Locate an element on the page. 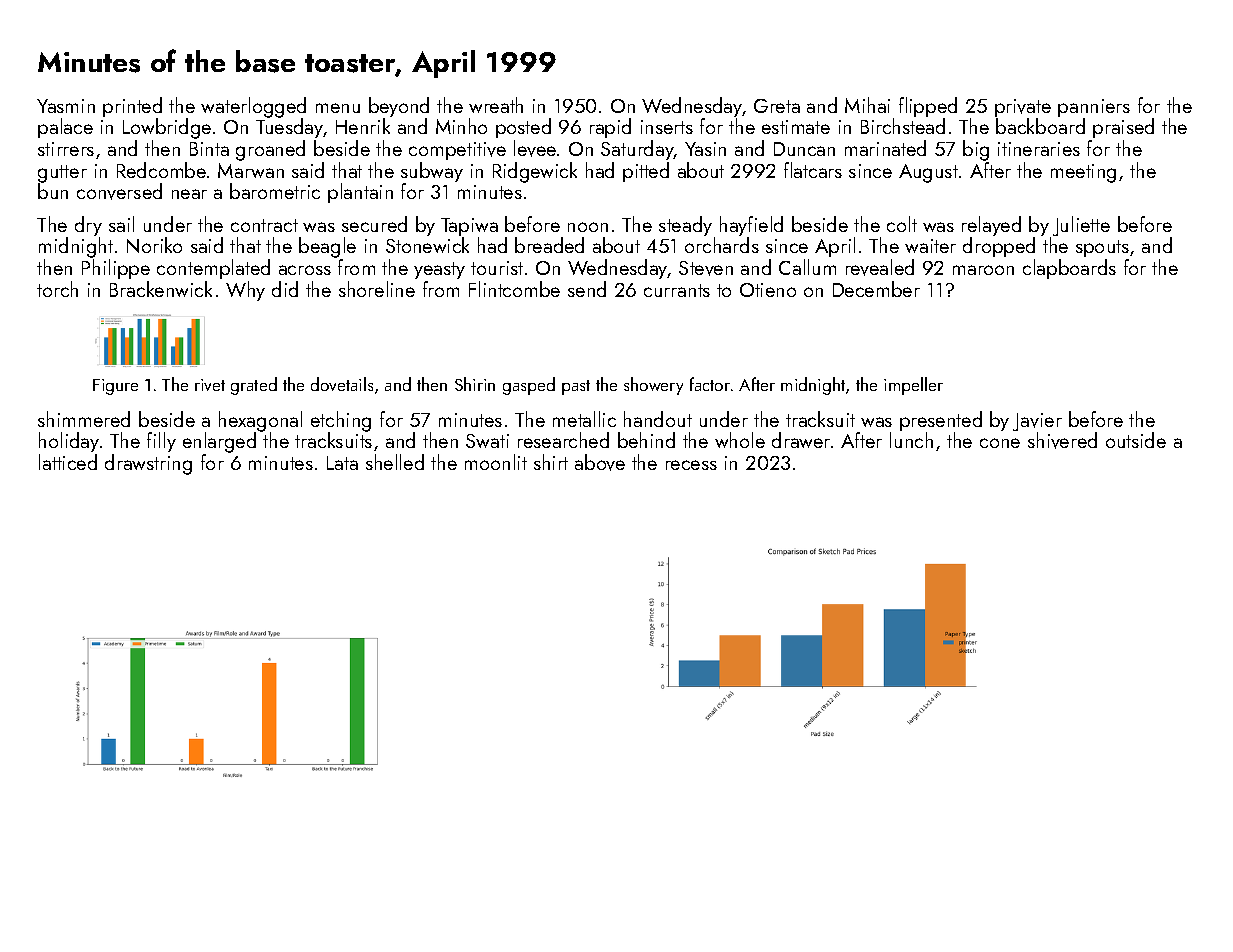  metallic is located at coordinates (584, 419).
